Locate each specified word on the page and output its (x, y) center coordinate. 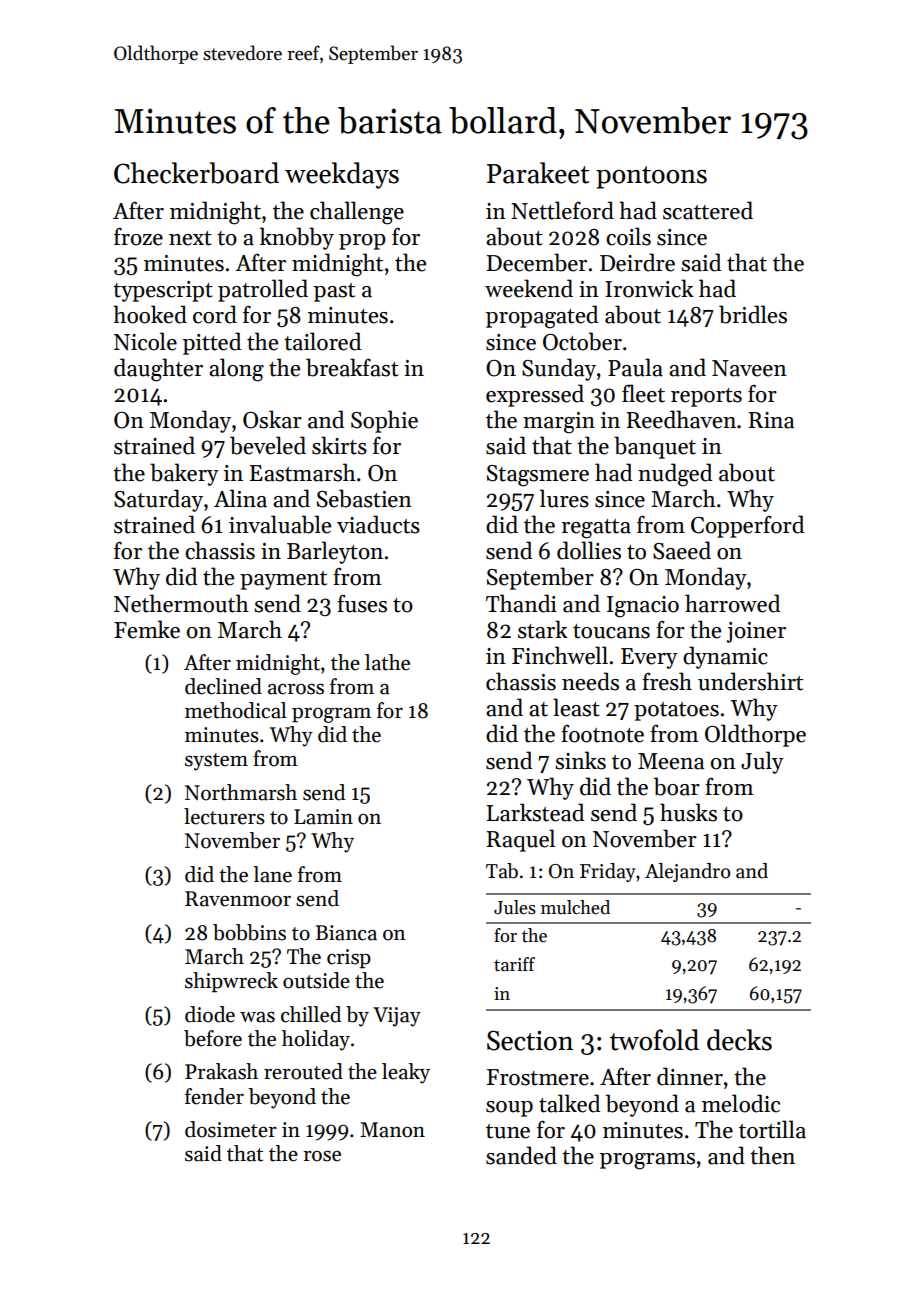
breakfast (352, 367)
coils (628, 236)
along (236, 370)
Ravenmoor (238, 899)
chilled (311, 1014)
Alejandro (688, 872)
